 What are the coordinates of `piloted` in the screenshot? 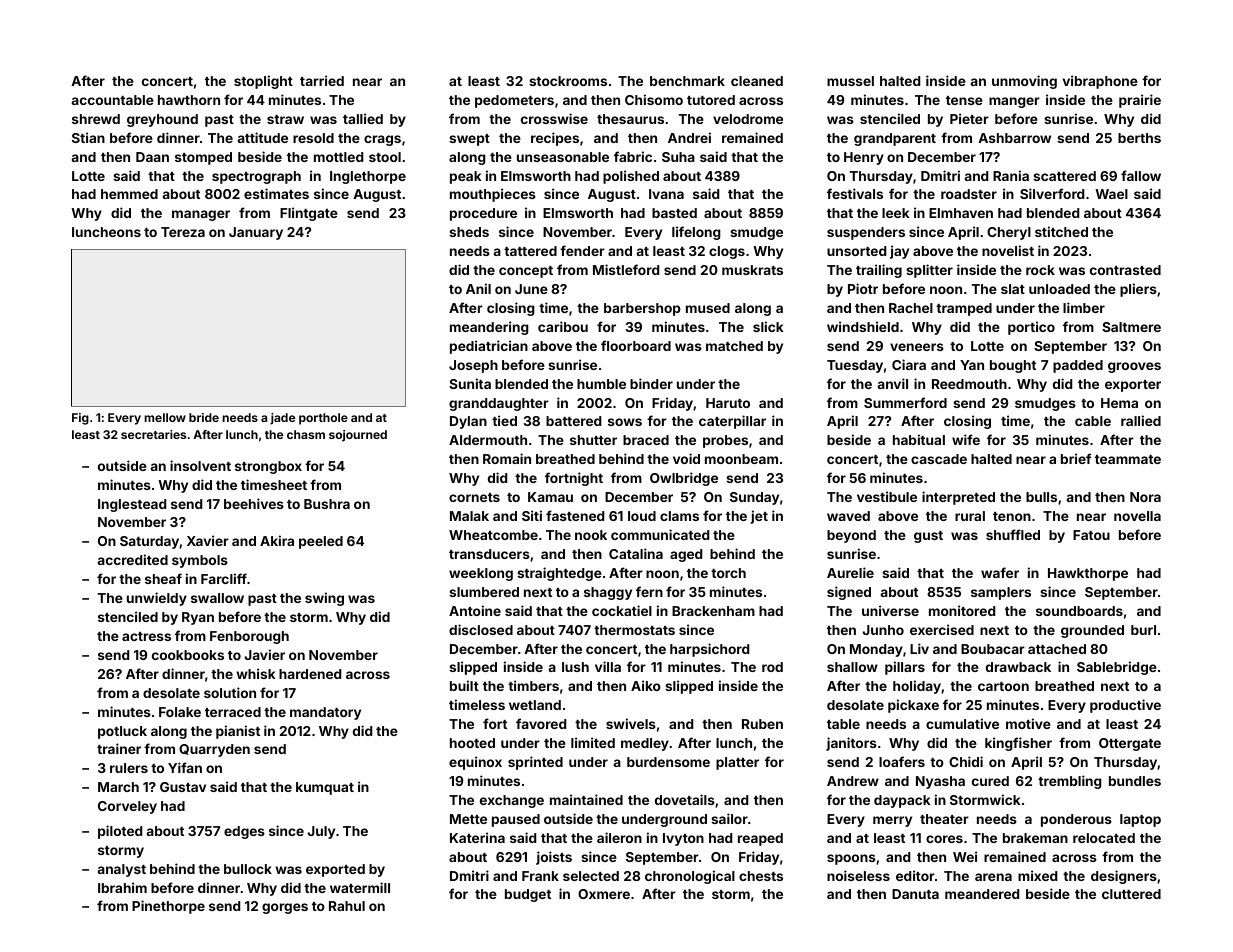 It's located at (120, 832).
